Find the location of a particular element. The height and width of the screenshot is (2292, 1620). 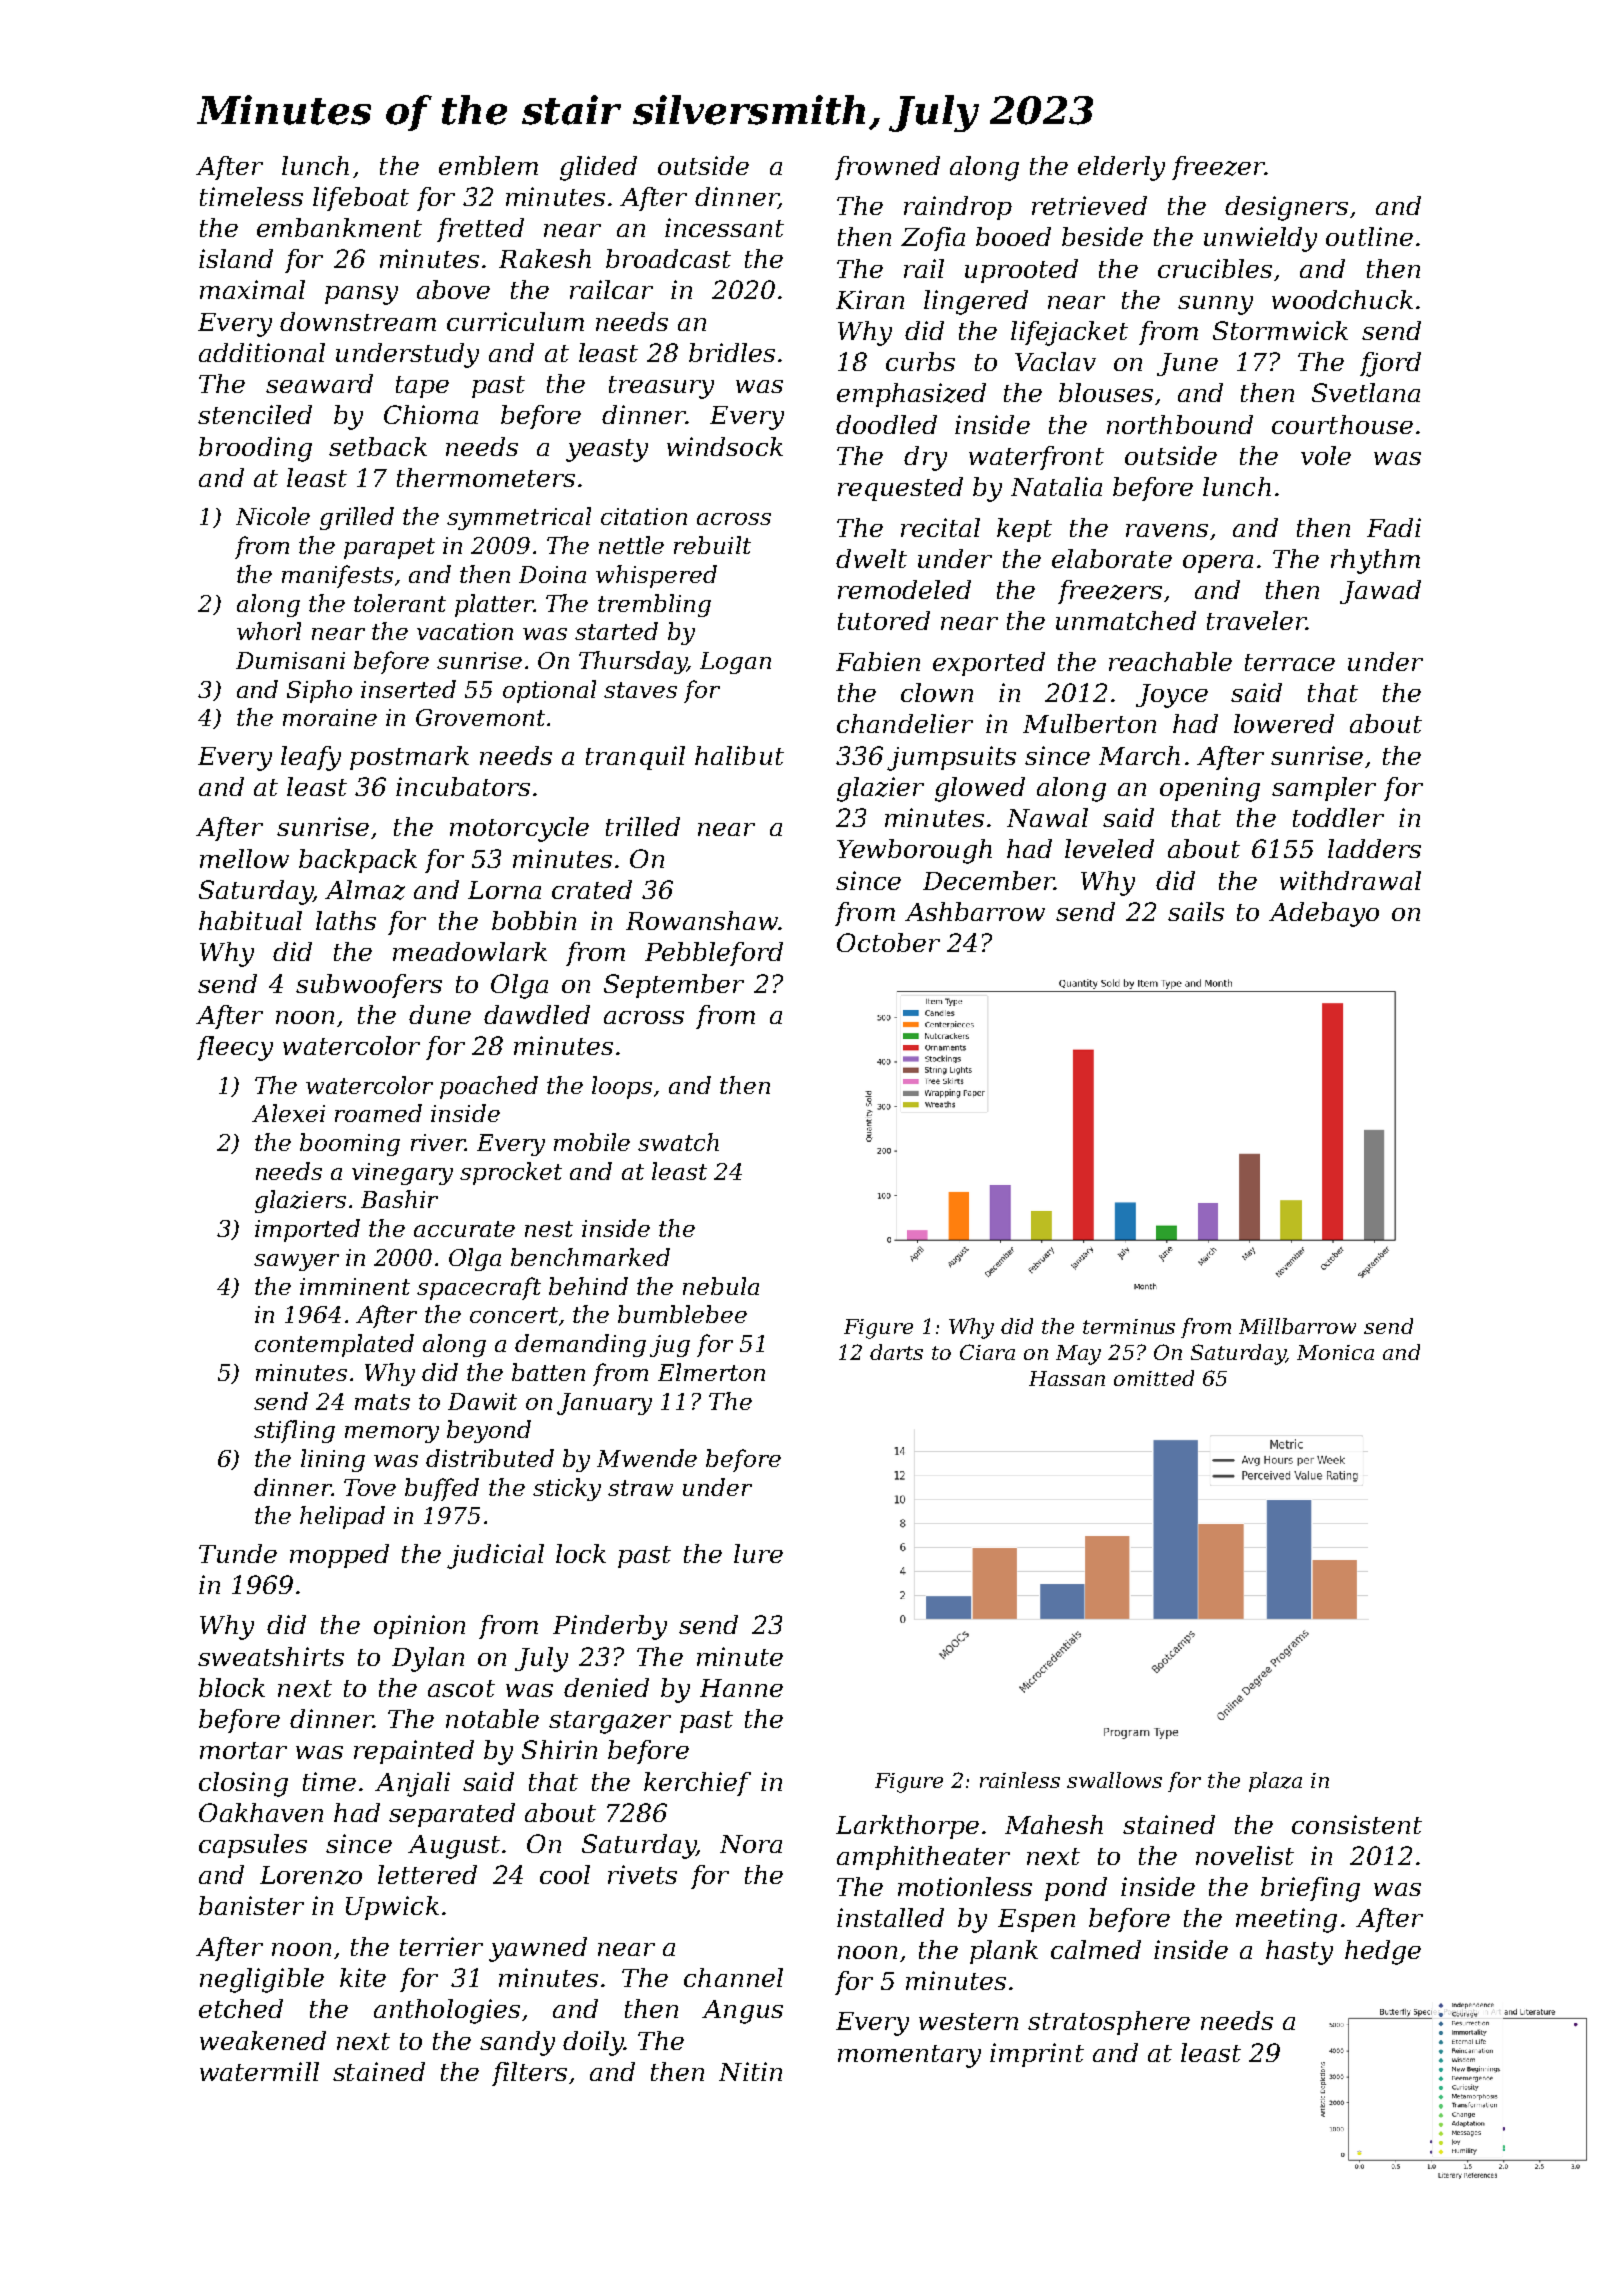

trilled is located at coordinates (643, 826).
